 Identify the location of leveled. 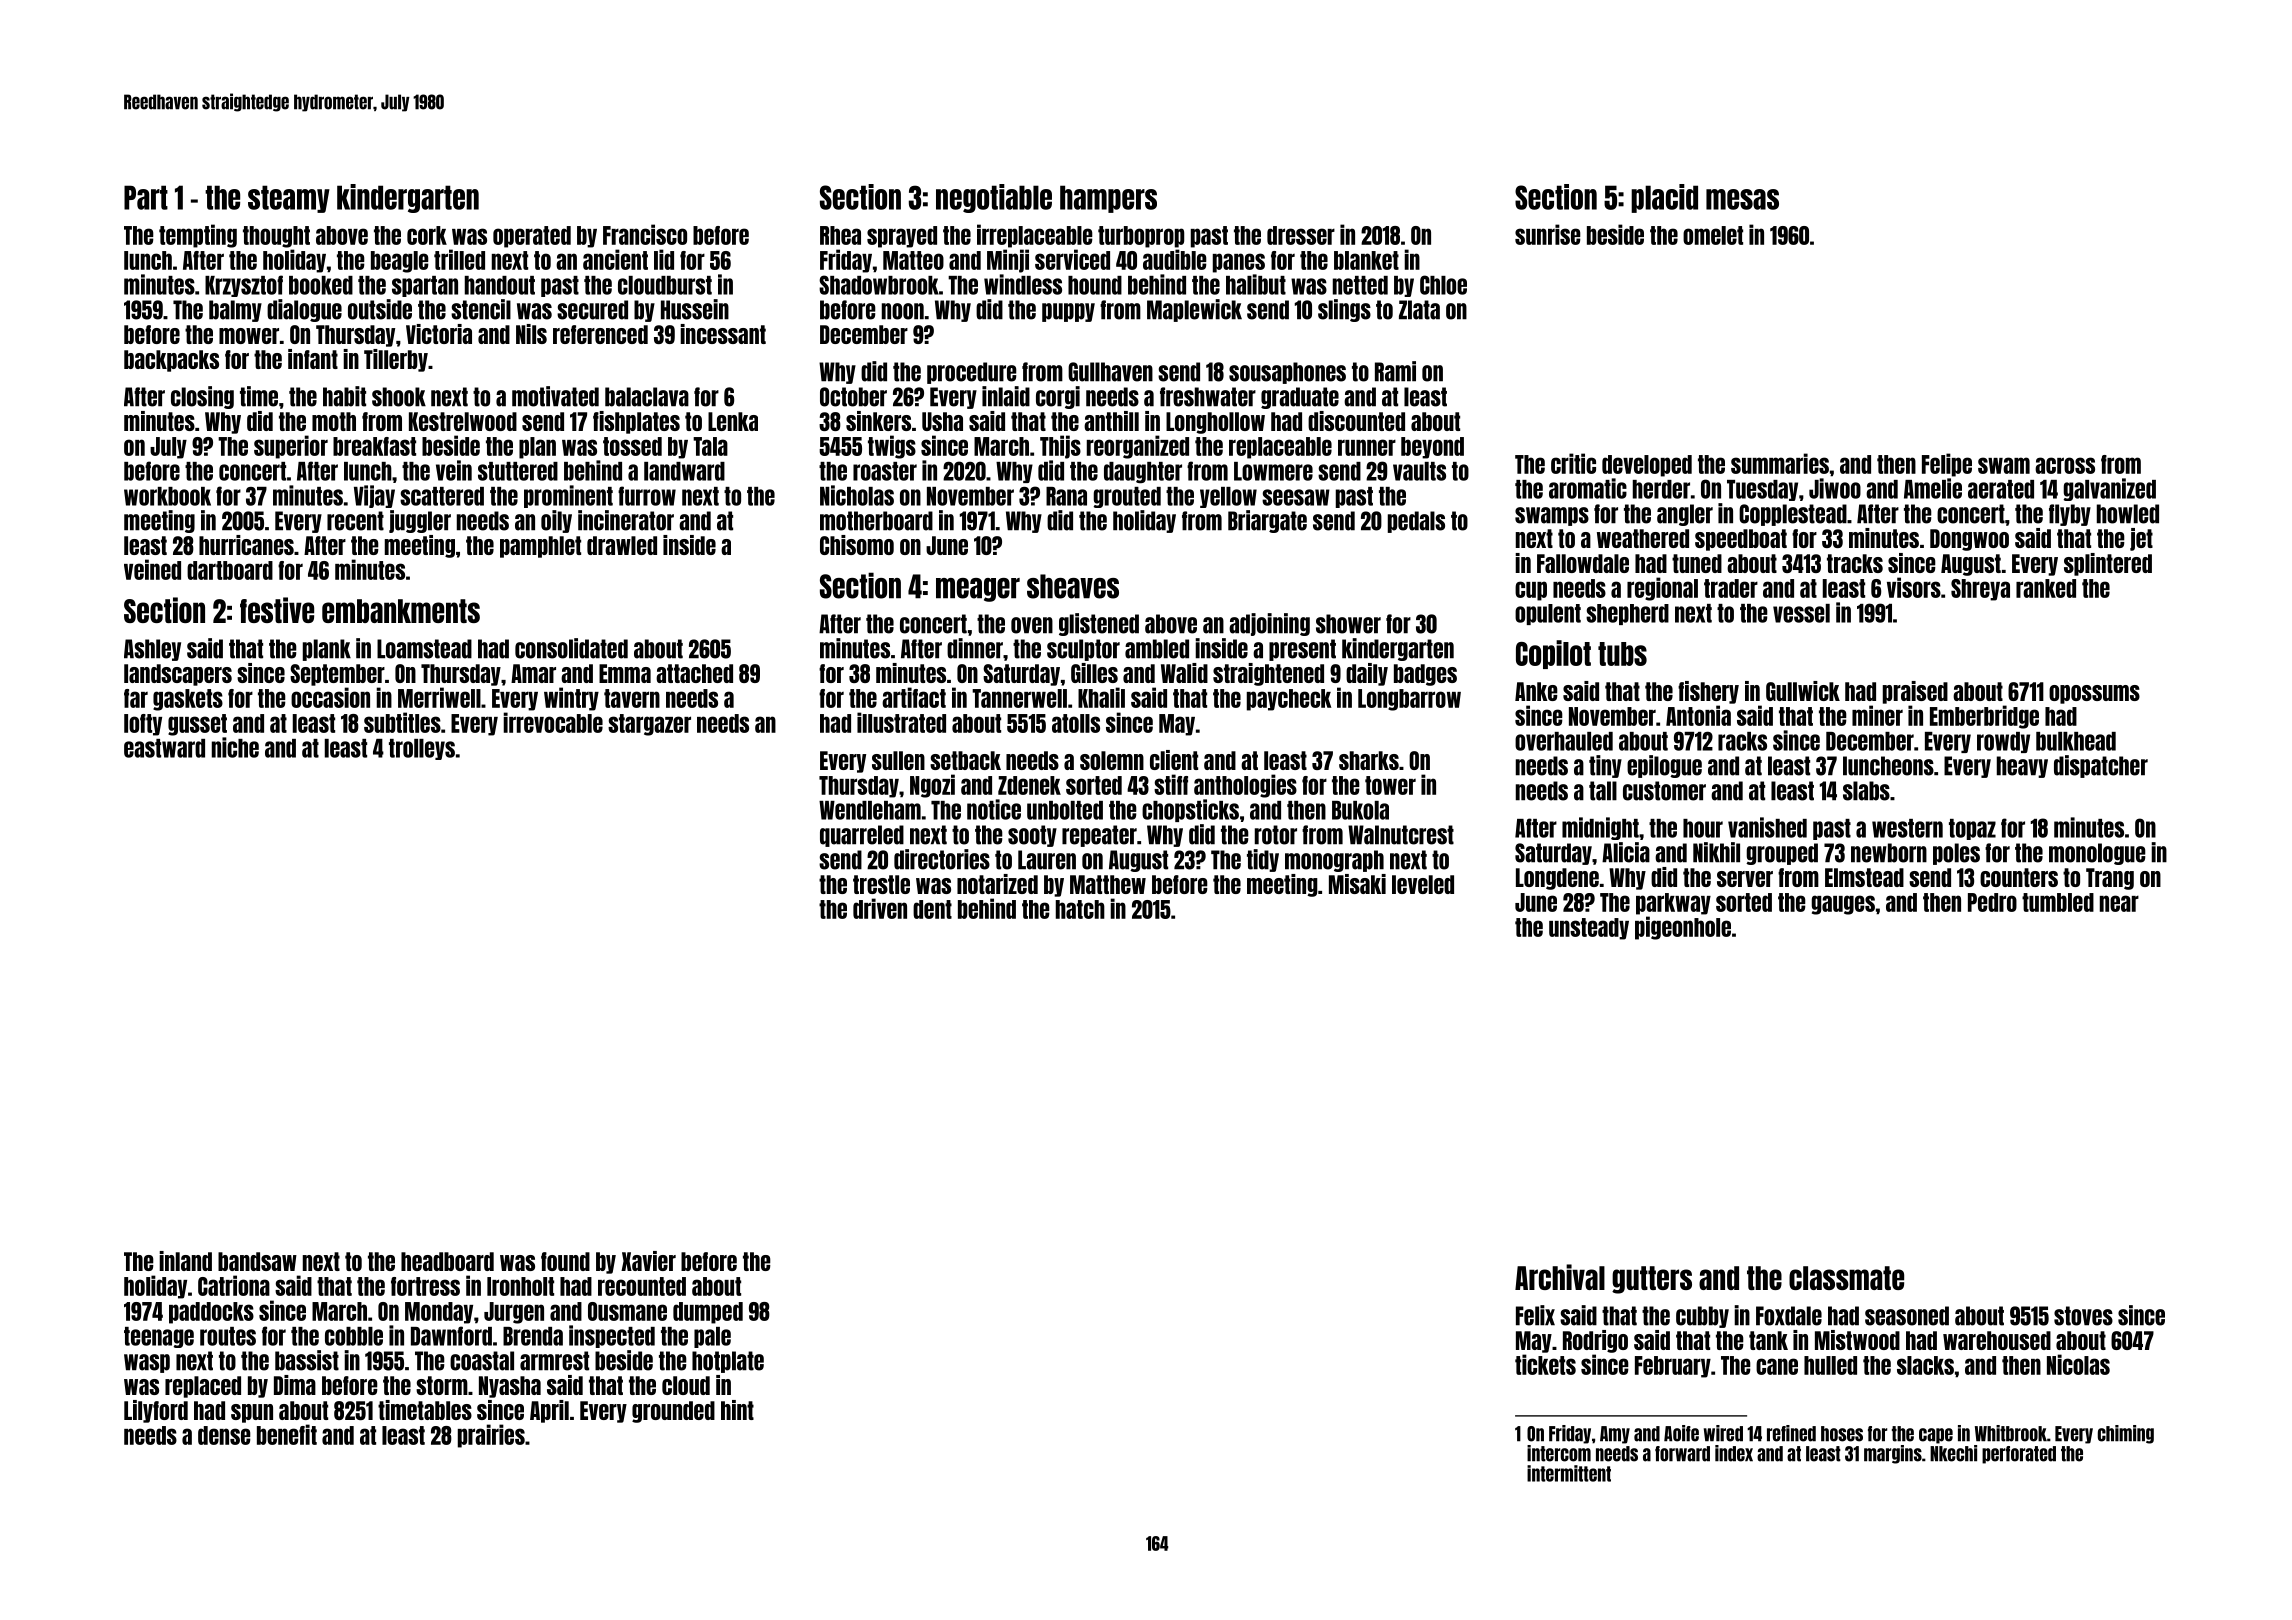
(1423, 884).
